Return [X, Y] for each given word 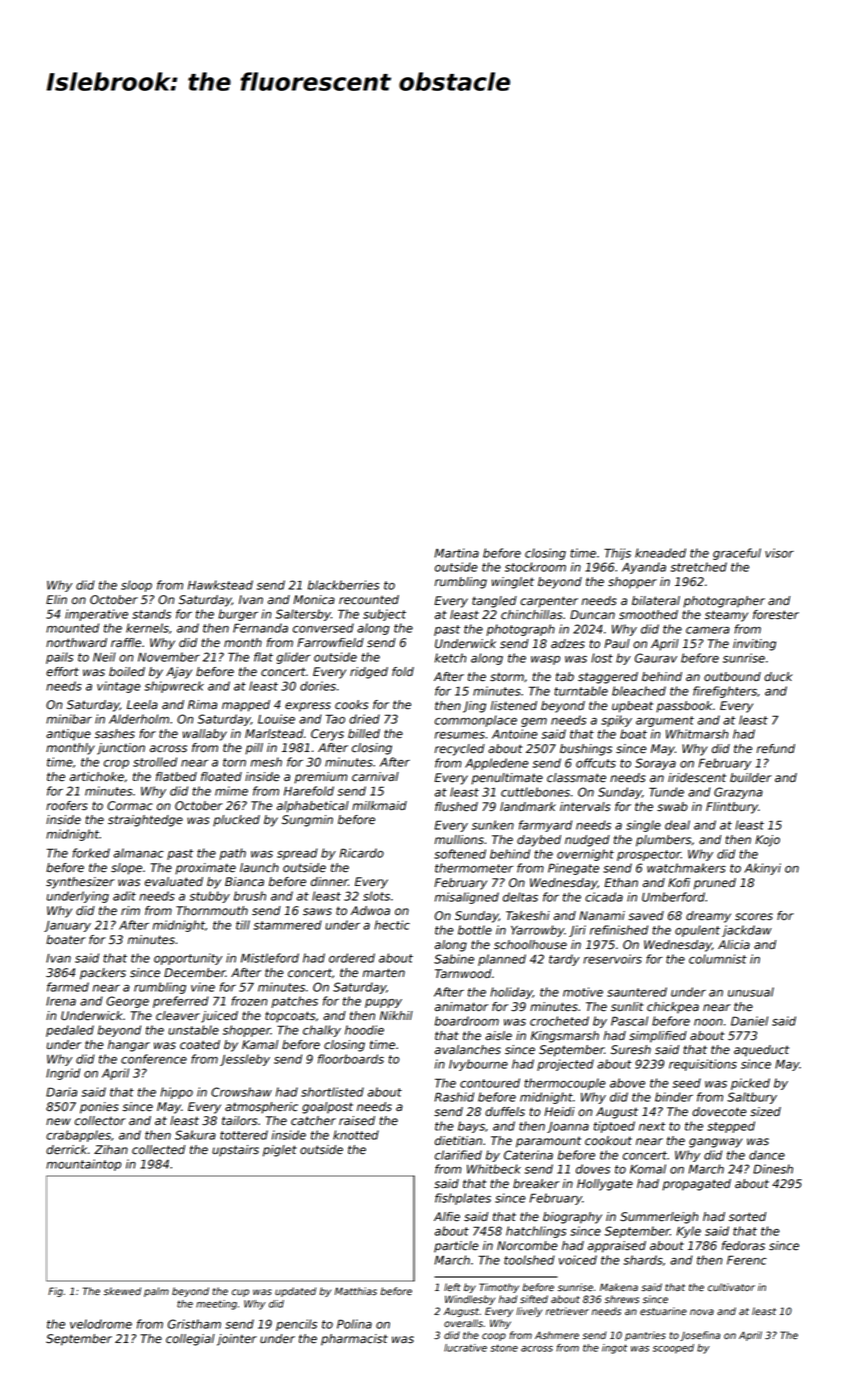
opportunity [188, 959]
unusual [751, 992]
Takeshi [528, 916]
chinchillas [532, 615]
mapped [246, 706]
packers [103, 974]
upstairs [235, 1151]
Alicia [734, 945]
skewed [122, 1291]
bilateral [656, 601]
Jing [474, 707]
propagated [696, 1185]
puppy [383, 1003]
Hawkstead [220, 585]
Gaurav [656, 658]
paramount [548, 1142]
